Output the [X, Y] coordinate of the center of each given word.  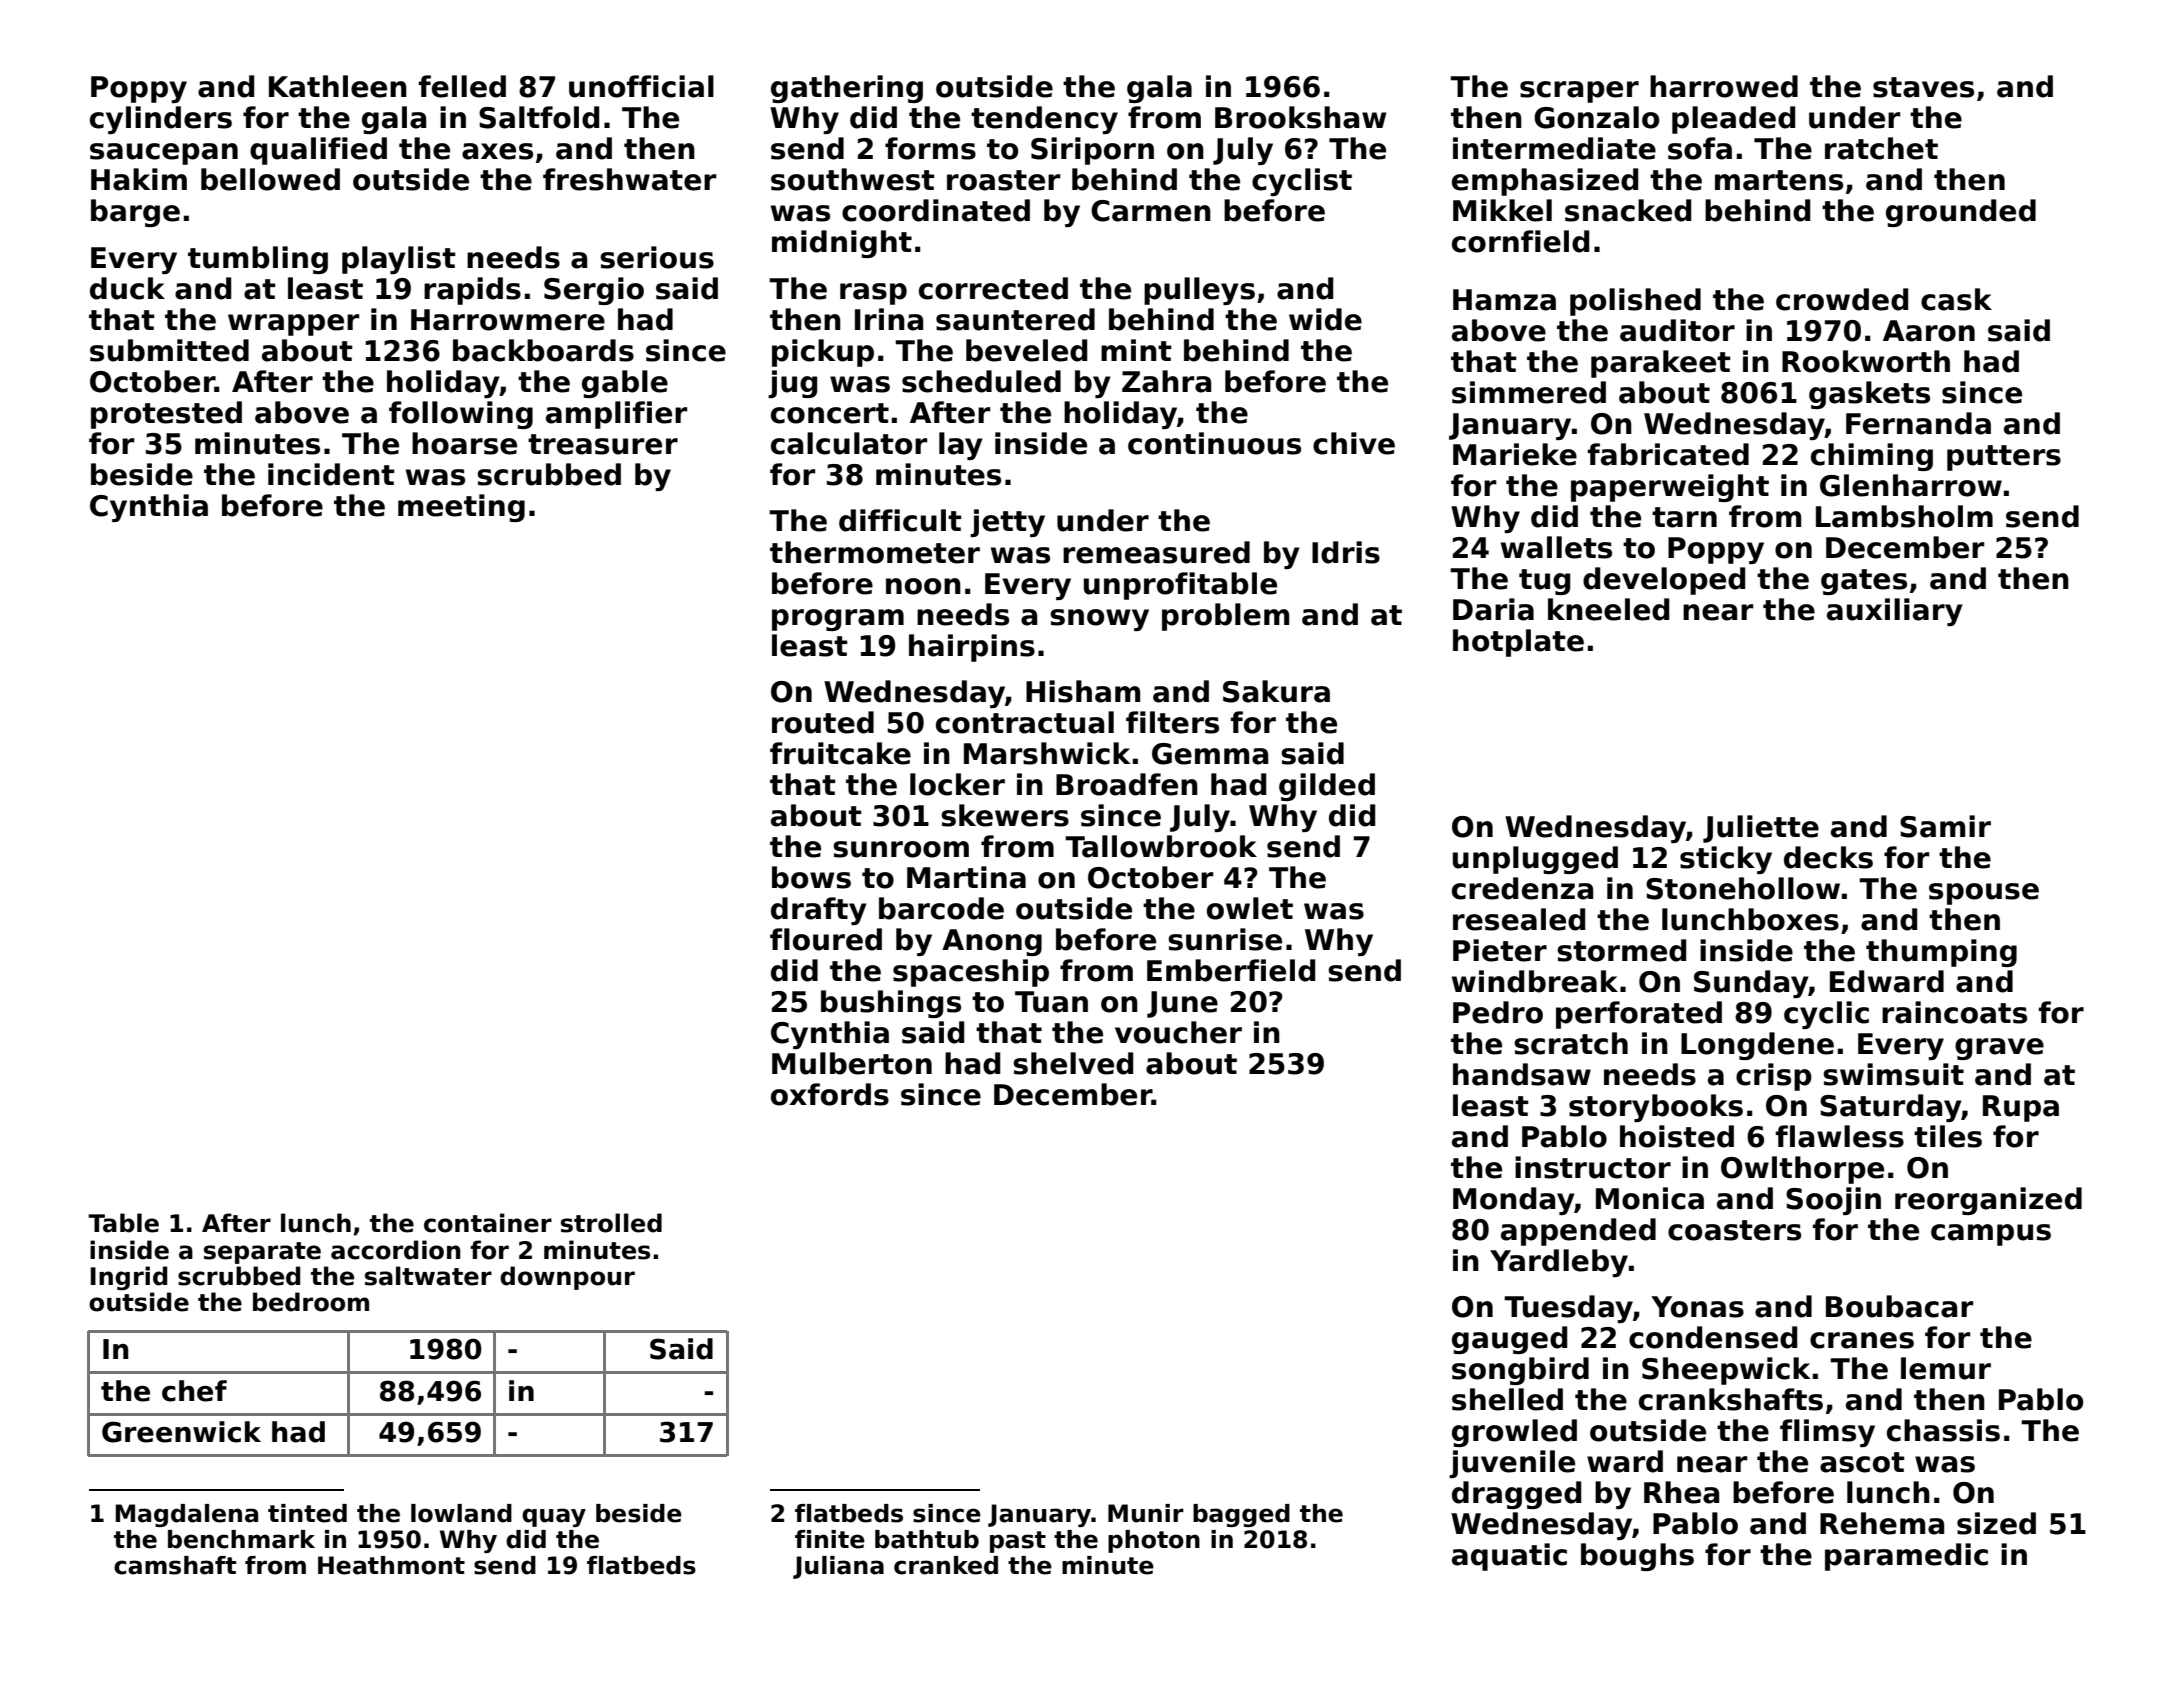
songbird [1520, 1371]
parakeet [1661, 364]
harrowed [1724, 86]
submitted [169, 350]
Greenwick [181, 1432]
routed [823, 722]
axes [497, 151]
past [1018, 1542]
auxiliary [1895, 612]
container [488, 1223]
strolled [611, 1223]
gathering [847, 89]
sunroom [901, 849]
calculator [849, 443]
